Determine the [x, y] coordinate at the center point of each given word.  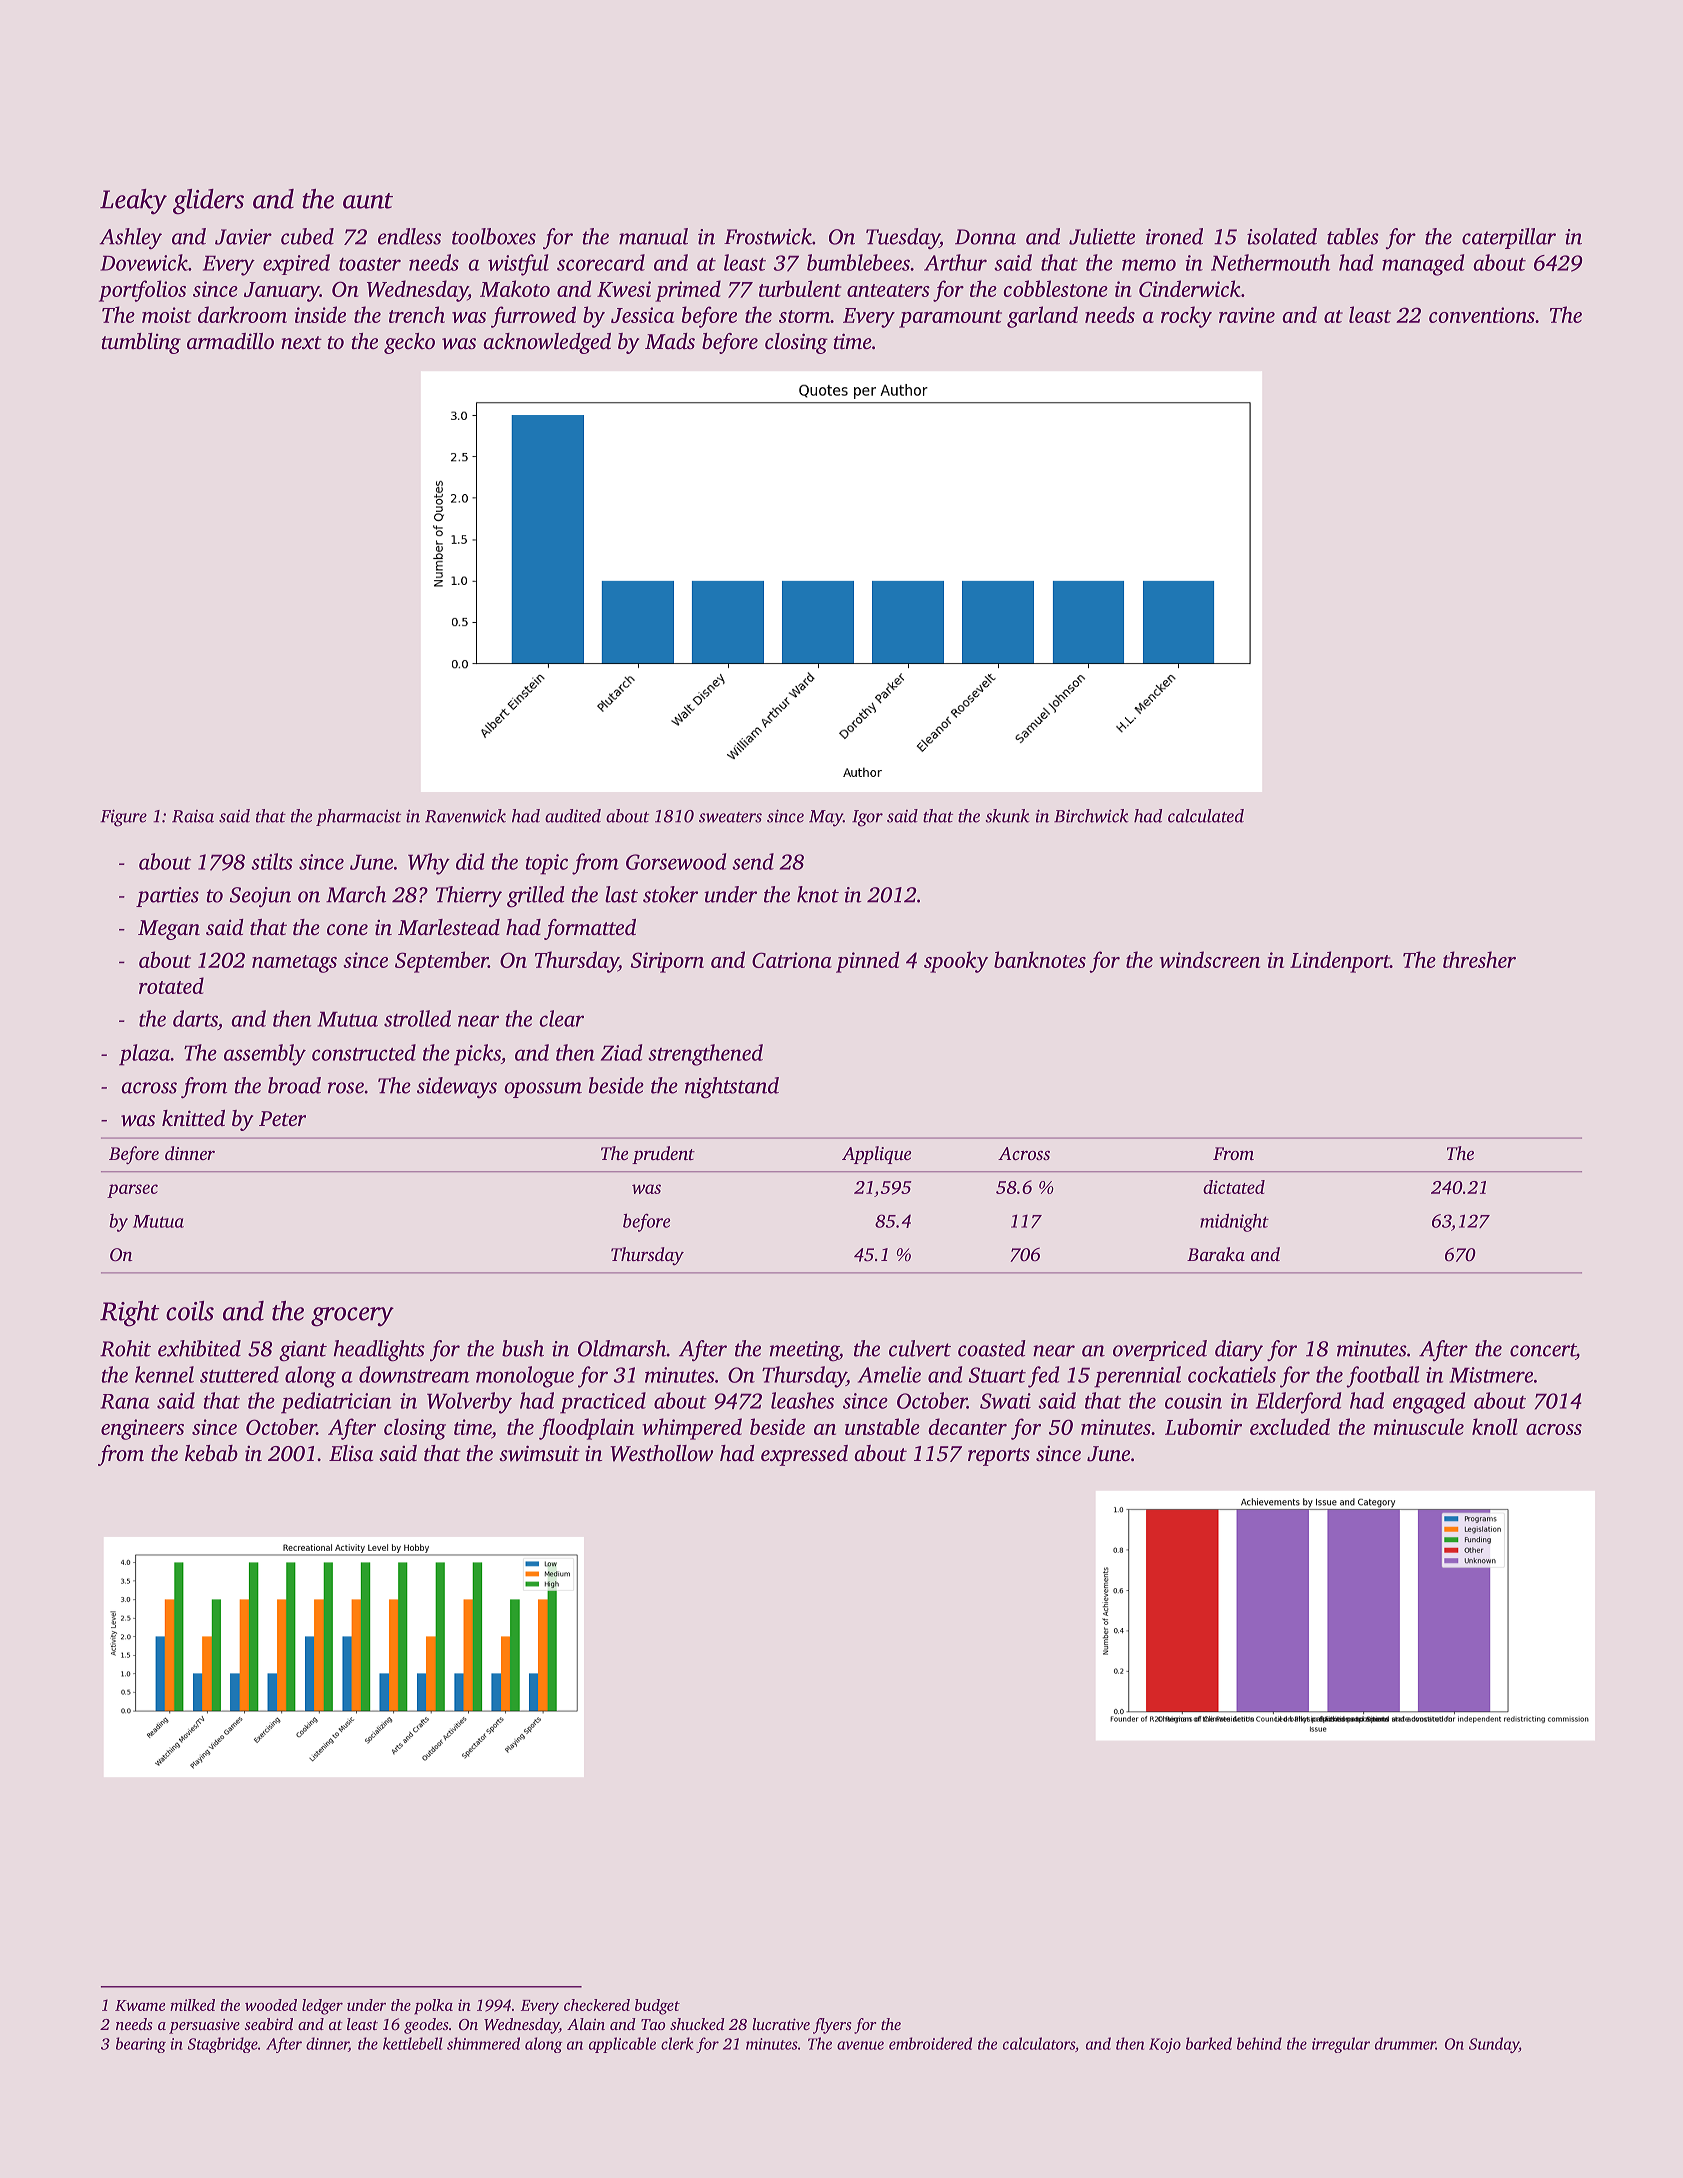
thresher [1479, 959]
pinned [867, 962]
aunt [368, 201]
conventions [1482, 315]
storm [804, 316]
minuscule [1419, 1426]
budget [657, 2007]
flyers [832, 2026]
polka [433, 2007]
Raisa [193, 816]
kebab [211, 1453]
